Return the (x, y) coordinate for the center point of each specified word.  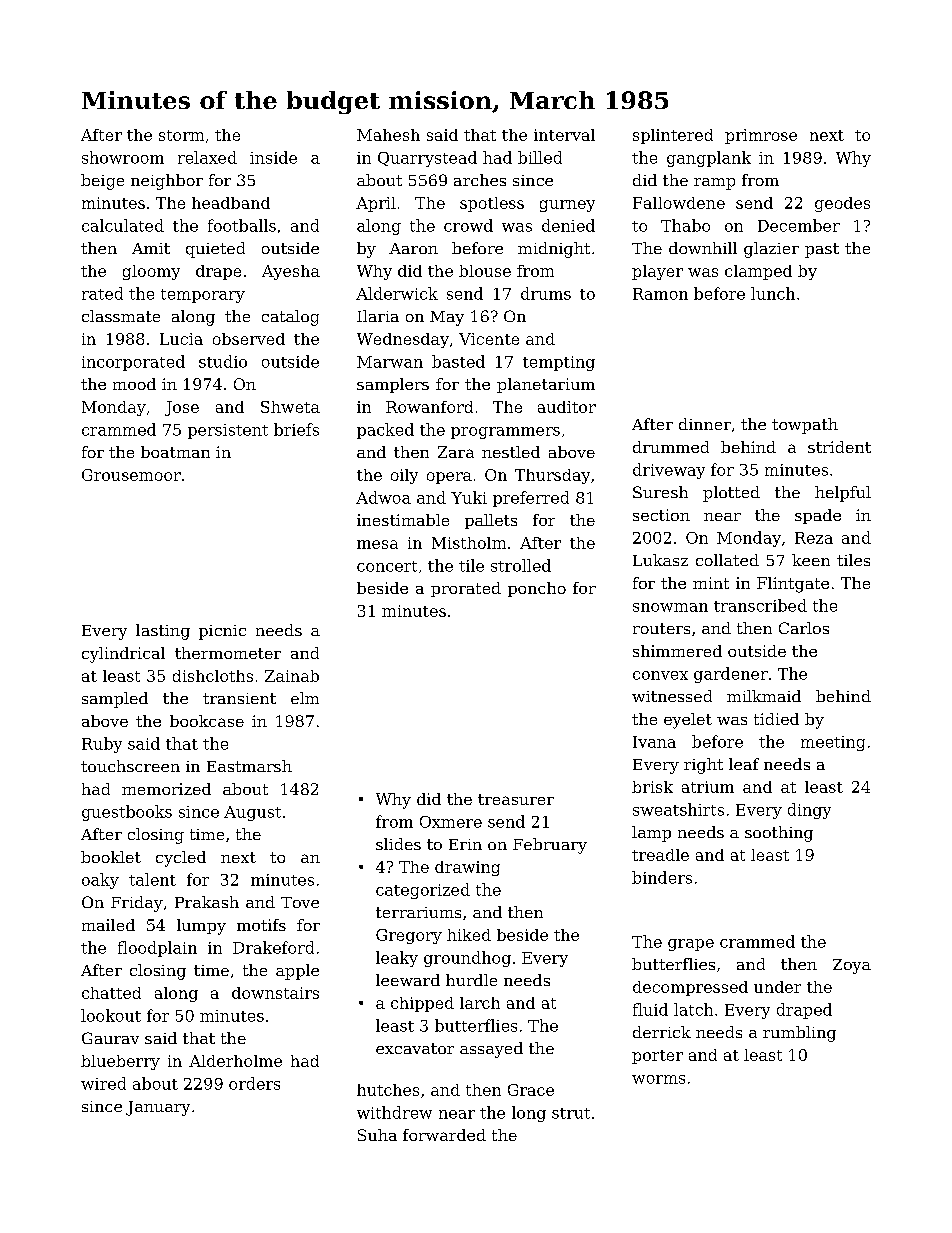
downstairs (275, 993)
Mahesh (388, 135)
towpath (805, 426)
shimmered (677, 651)
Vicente (489, 339)
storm (181, 135)
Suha (377, 1135)
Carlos (804, 628)
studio (223, 361)
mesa (377, 544)
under (777, 987)
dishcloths (213, 676)
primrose (761, 136)
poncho (537, 589)
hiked (469, 935)
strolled (521, 565)
